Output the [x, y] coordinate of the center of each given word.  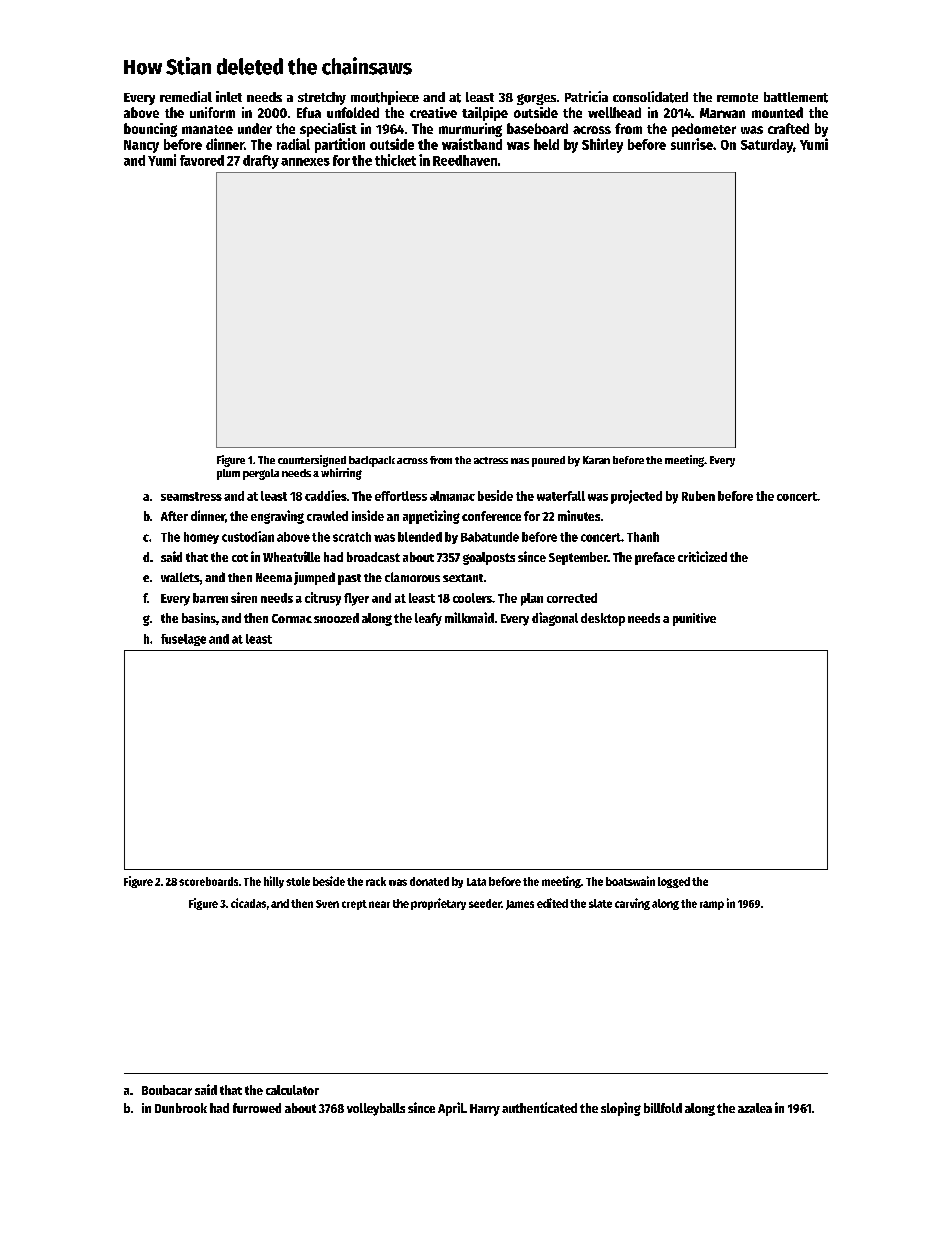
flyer [356, 599]
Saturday [767, 146]
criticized [702, 556]
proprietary [438, 904]
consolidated [650, 97]
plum [228, 474]
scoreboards [208, 881]
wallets [180, 577]
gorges [536, 99]
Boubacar [167, 1090]
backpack [372, 461]
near [379, 904]
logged [674, 882]
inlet [229, 96]
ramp [712, 905]
